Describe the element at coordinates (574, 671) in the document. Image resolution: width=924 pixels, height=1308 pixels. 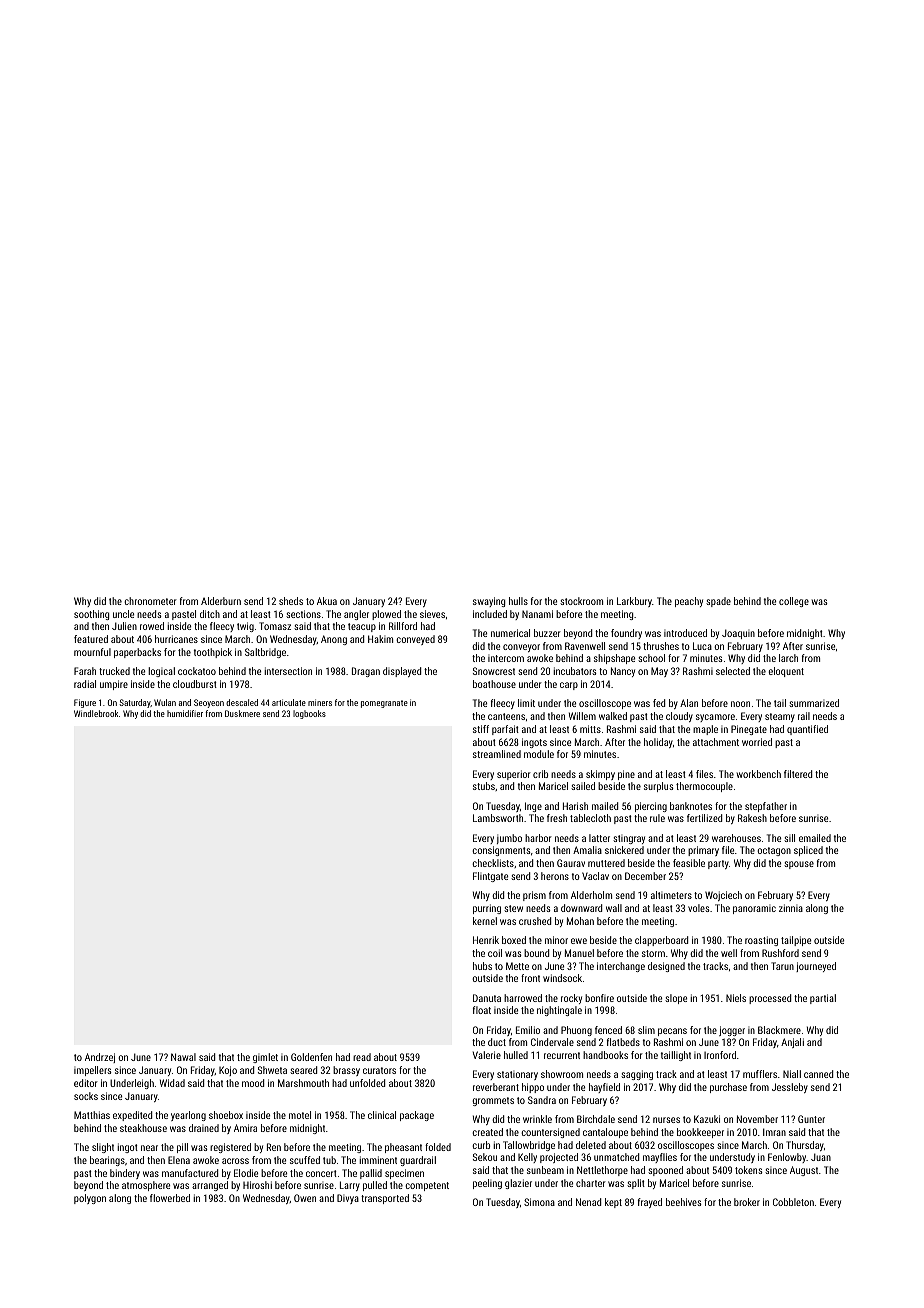
I see `incubators` at that location.
